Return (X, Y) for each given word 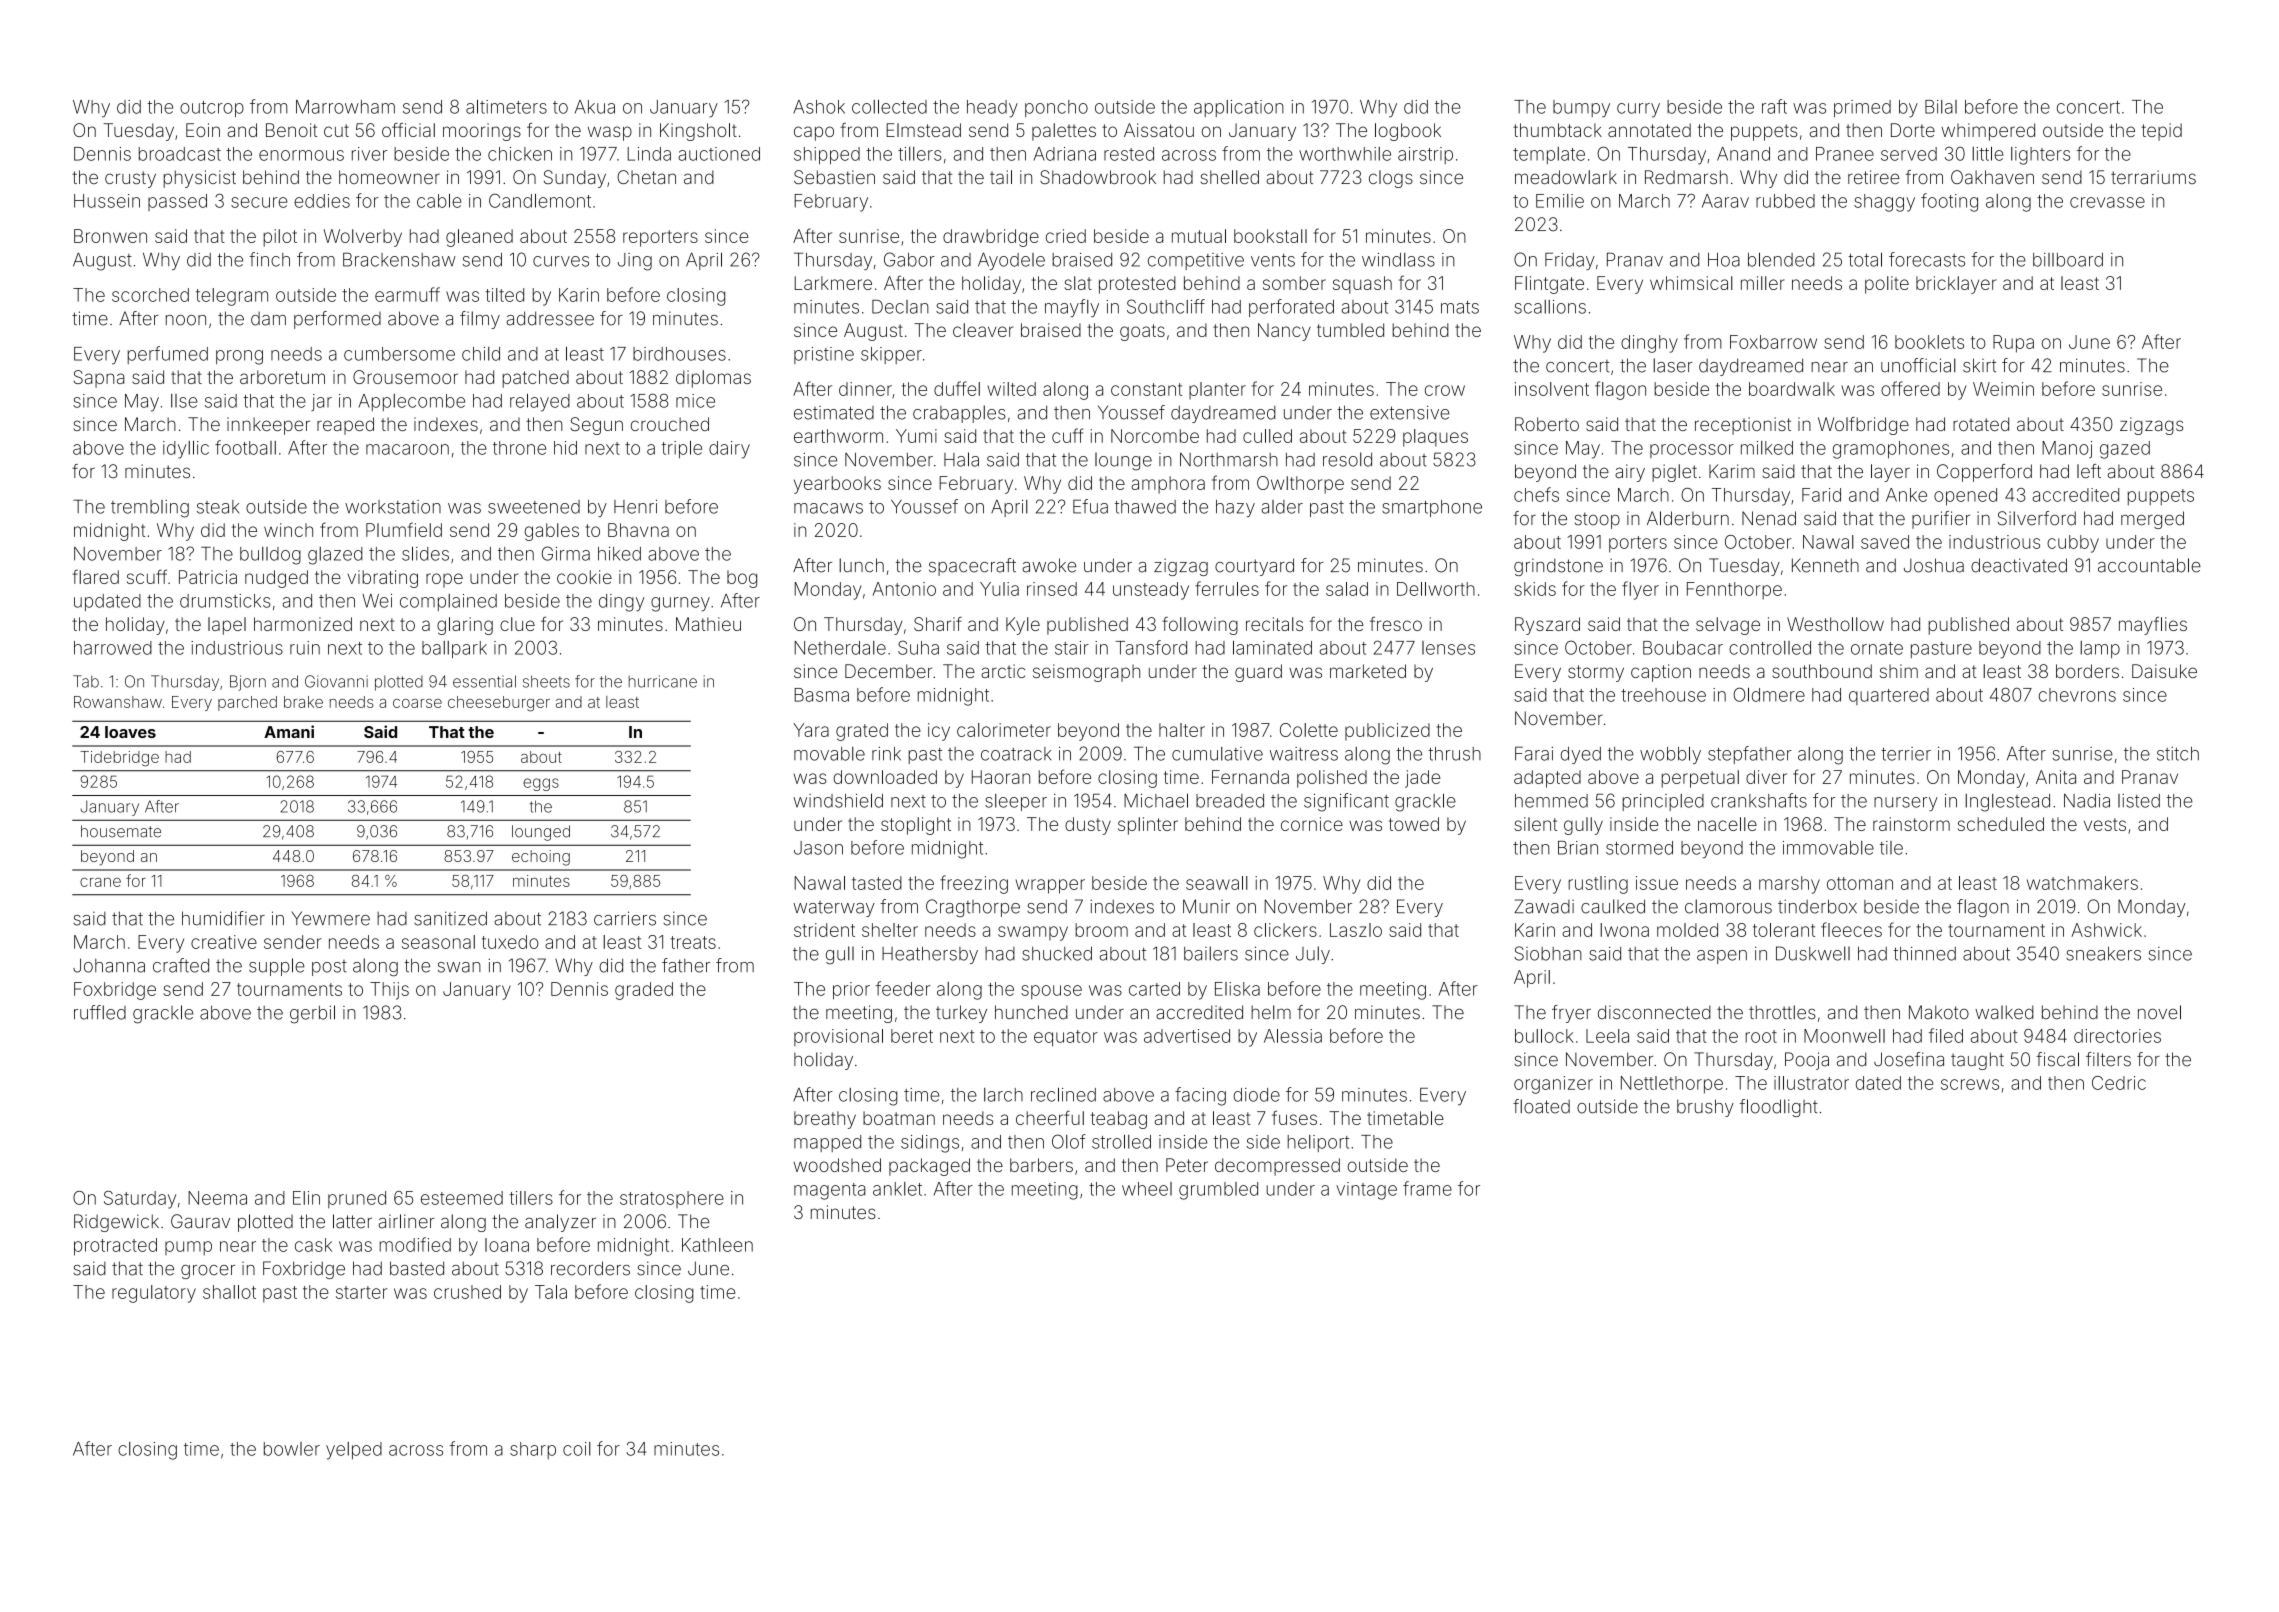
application (1239, 108)
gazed (2125, 450)
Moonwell (1844, 1036)
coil (577, 1449)
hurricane (663, 681)
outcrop (212, 109)
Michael (1156, 800)
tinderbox (1817, 906)
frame (1427, 1188)
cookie (584, 577)
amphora (1168, 485)
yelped (354, 1451)
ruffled (100, 1012)
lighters (2040, 156)
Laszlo (1356, 930)
